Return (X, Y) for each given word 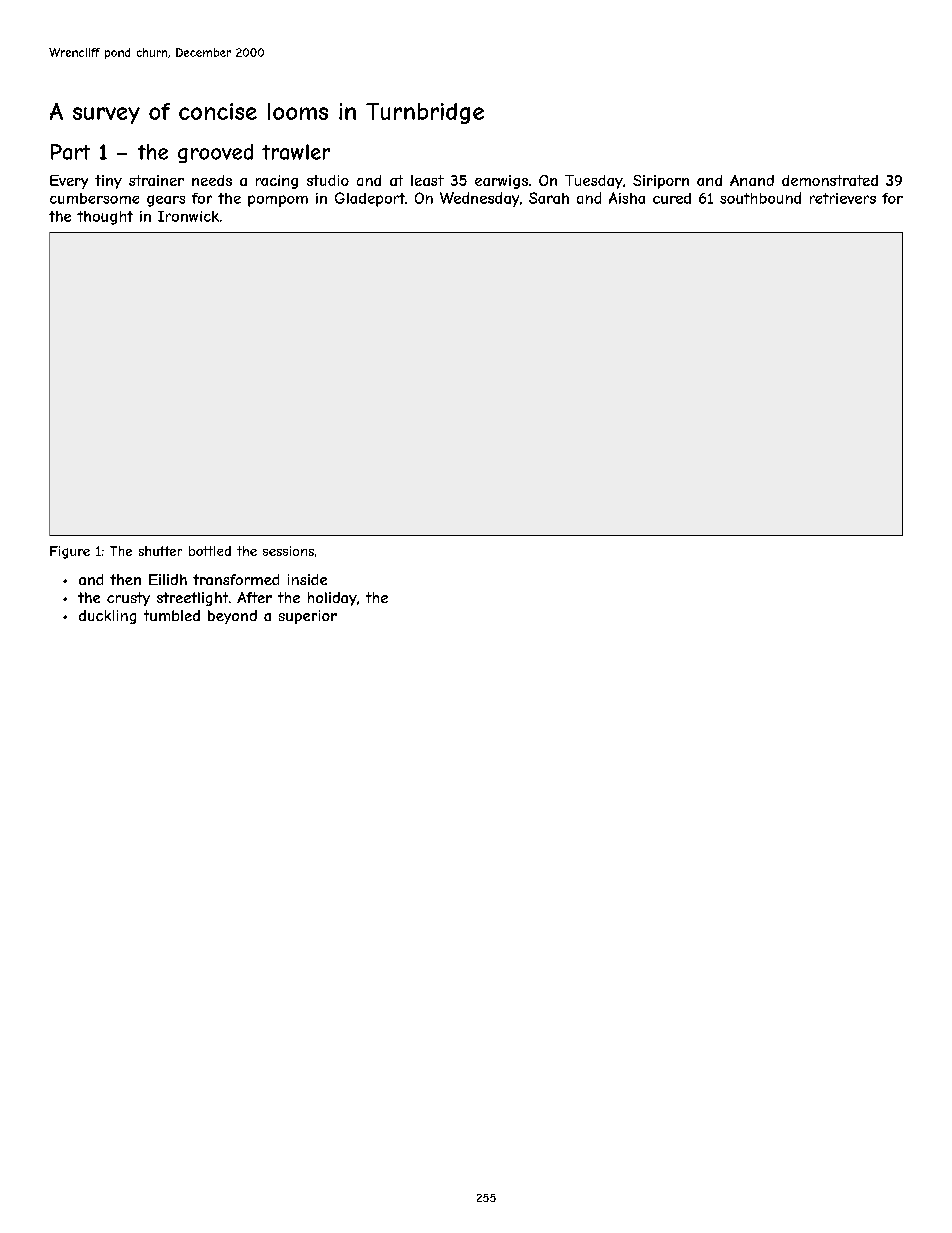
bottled (210, 551)
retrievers (843, 198)
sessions (288, 551)
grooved (215, 153)
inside (307, 579)
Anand (752, 180)
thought (105, 218)
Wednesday (479, 199)
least (427, 180)
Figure (70, 552)
